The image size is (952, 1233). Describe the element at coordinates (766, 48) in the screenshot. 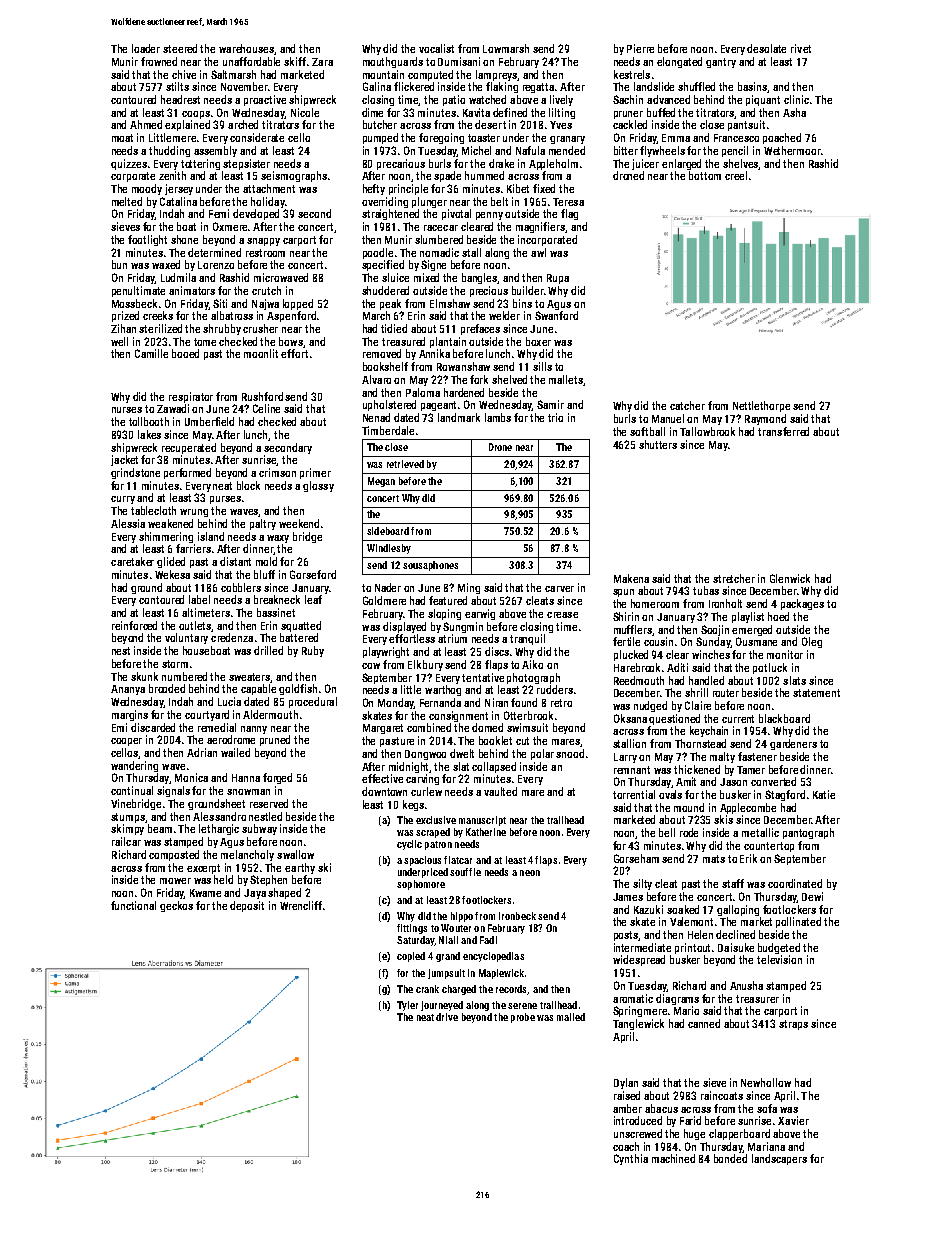

I see `desolate` at that location.
